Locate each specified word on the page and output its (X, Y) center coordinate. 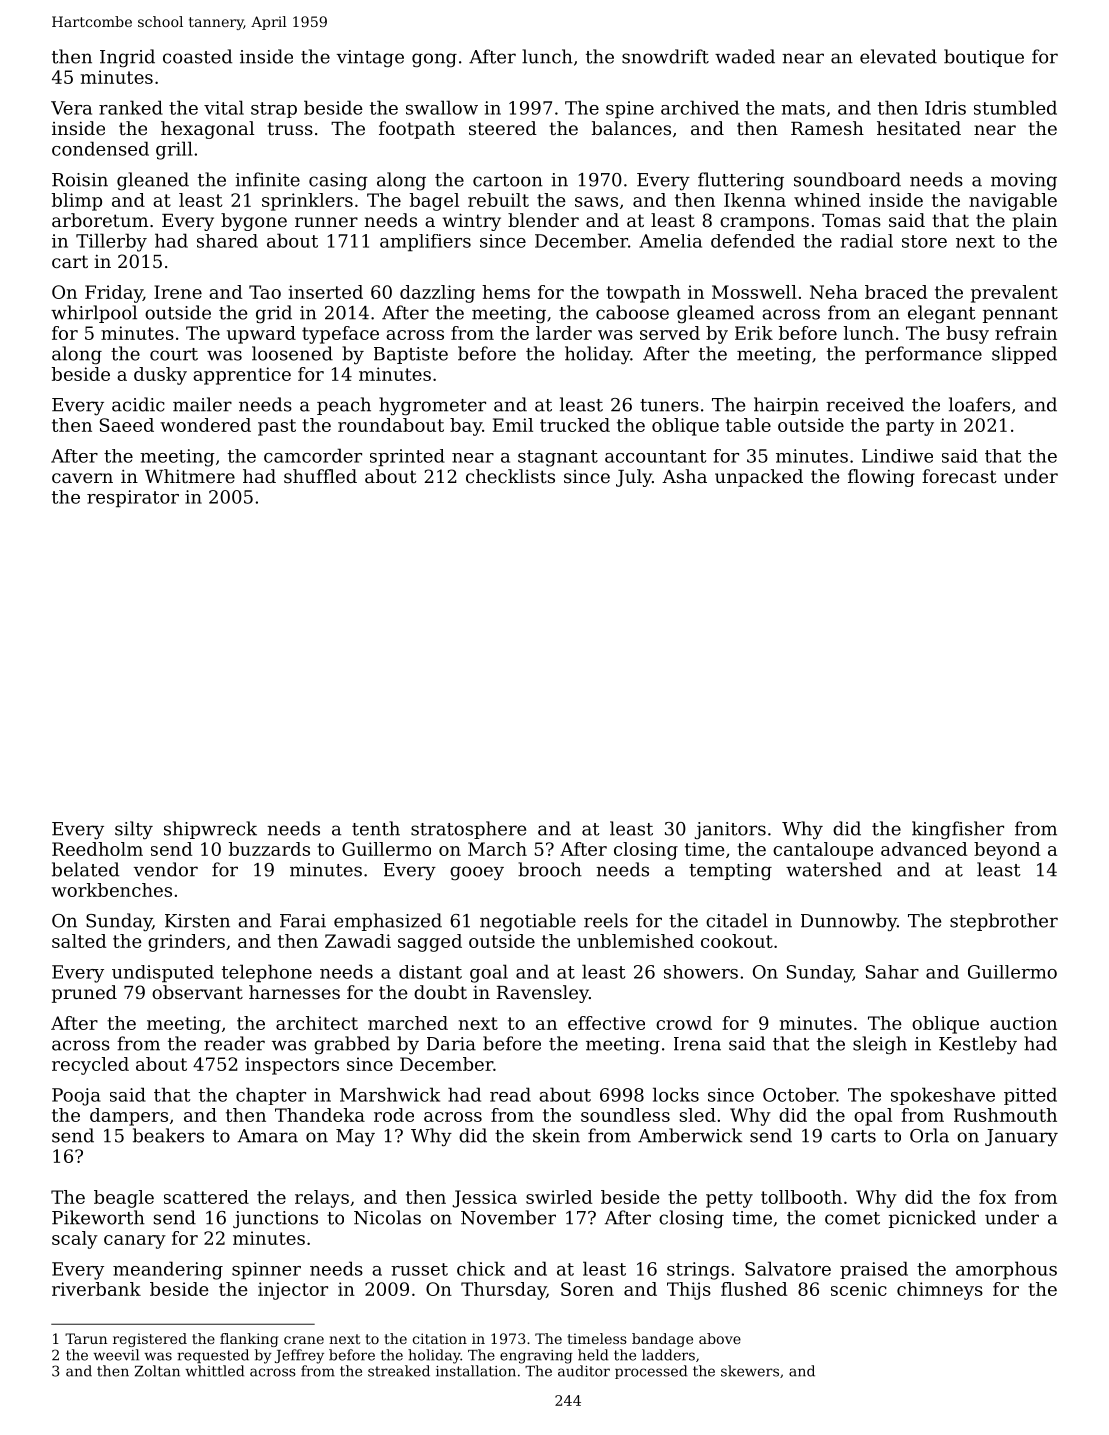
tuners (669, 405)
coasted (197, 56)
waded (745, 56)
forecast (959, 476)
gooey (477, 873)
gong (434, 60)
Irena (697, 1044)
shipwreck (210, 830)
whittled (214, 1371)
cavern (82, 478)
